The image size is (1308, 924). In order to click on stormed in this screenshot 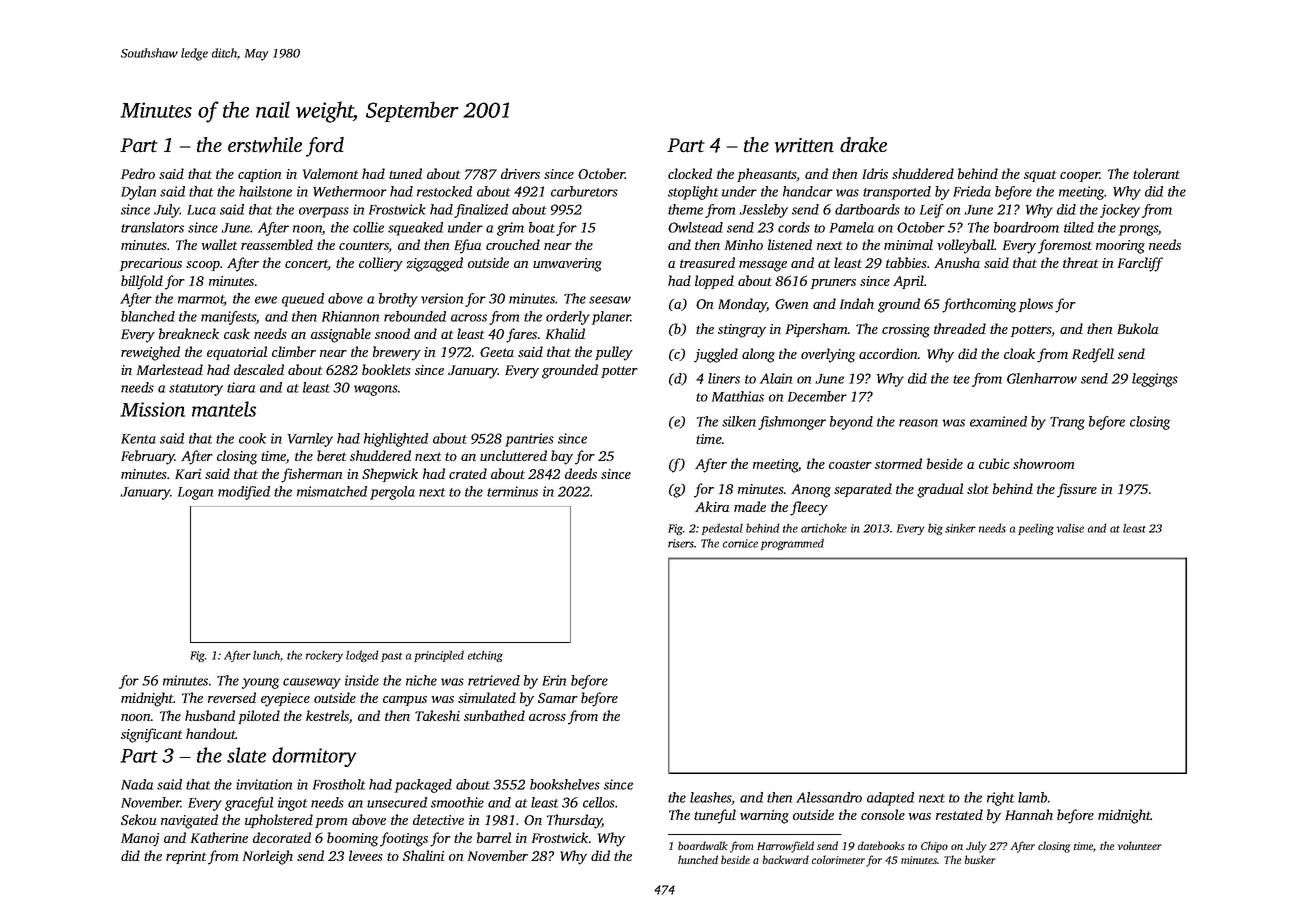, I will do `click(898, 463)`.
